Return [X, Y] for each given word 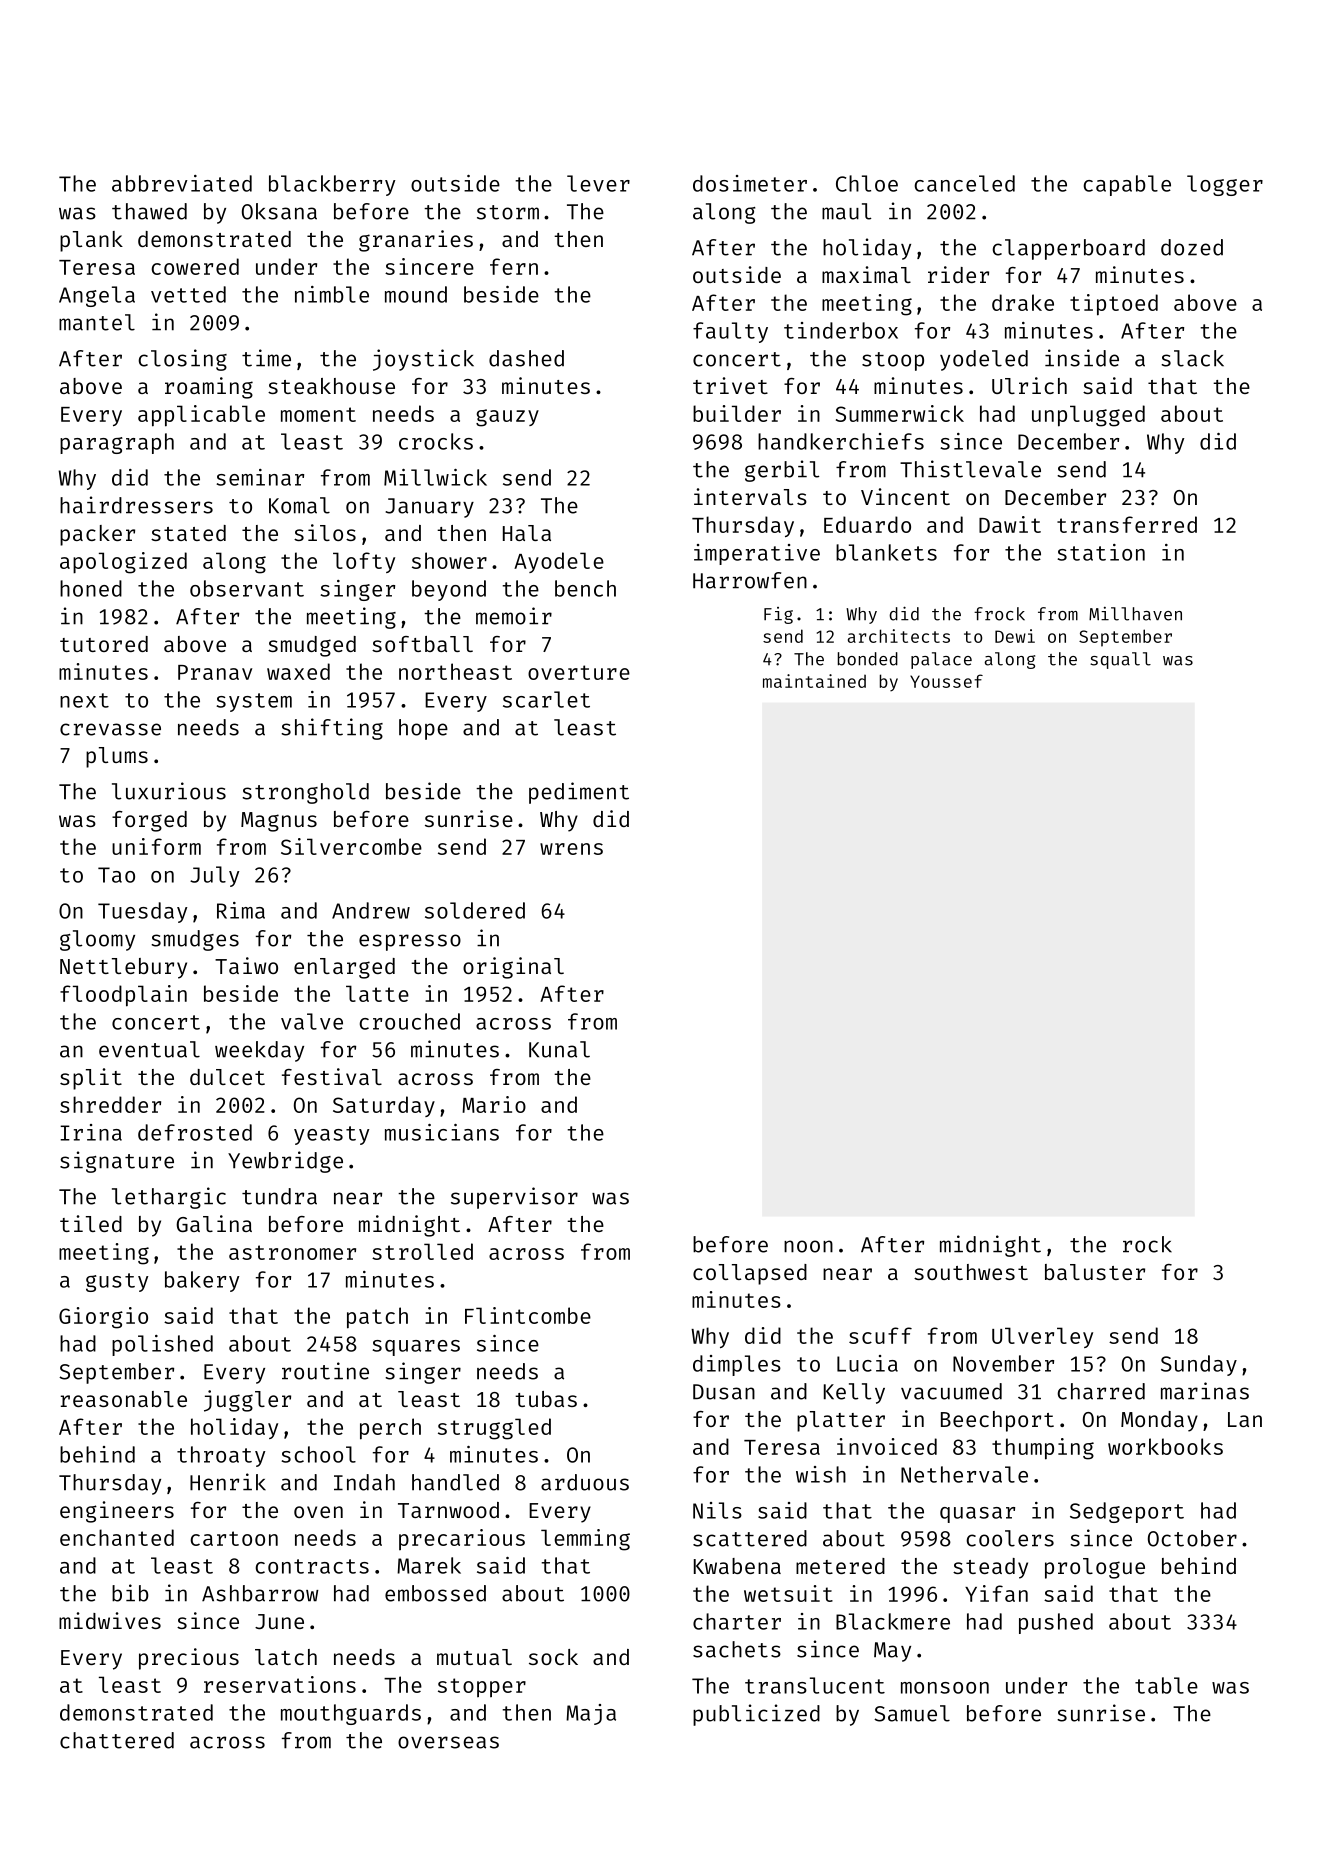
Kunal [559, 1049]
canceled [965, 183]
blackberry [332, 185]
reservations [280, 1684]
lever [598, 183]
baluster [1095, 1272]
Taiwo [246, 965]
